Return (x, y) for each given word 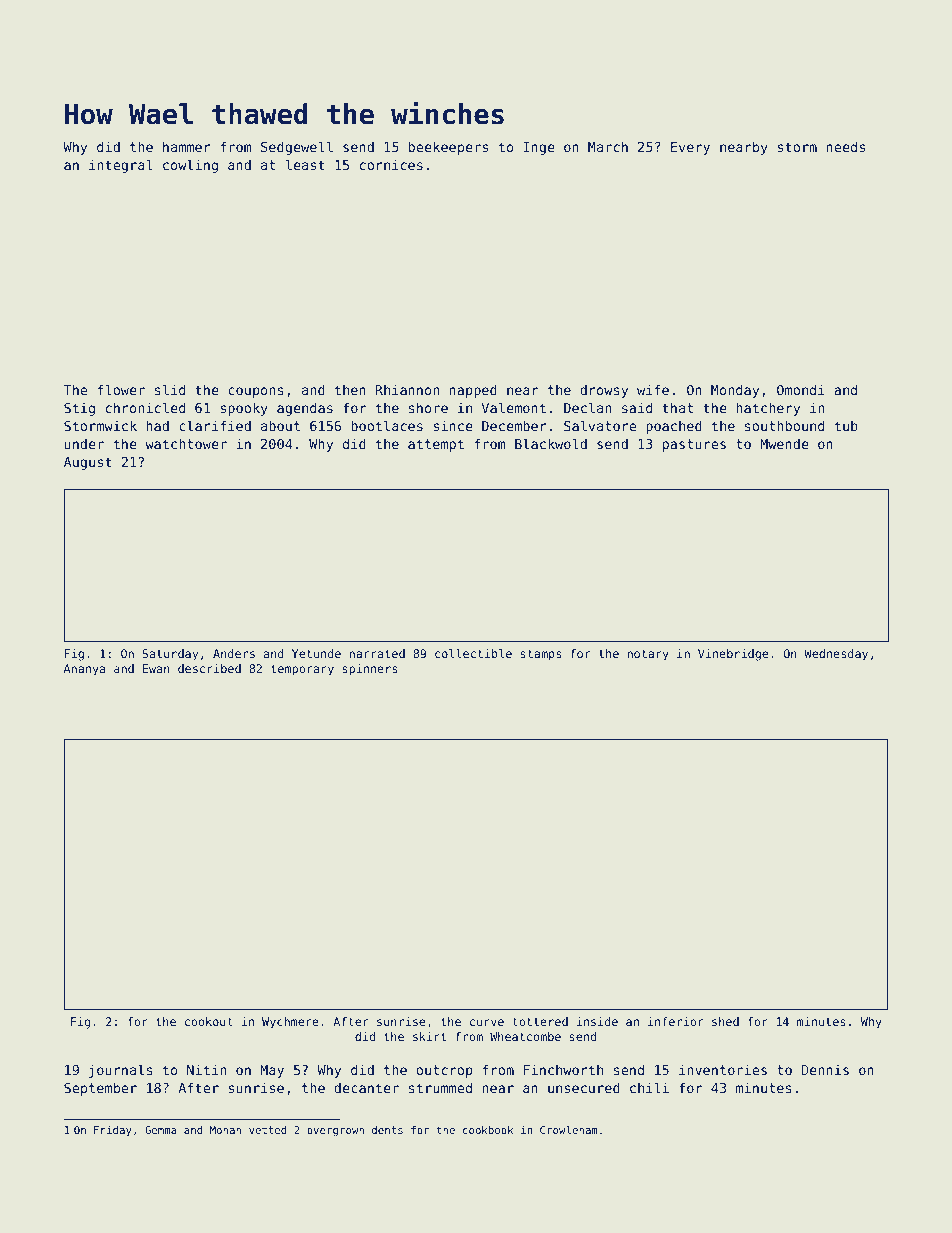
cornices (391, 164)
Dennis (825, 1070)
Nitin (206, 1069)
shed (725, 1021)
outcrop (444, 1071)
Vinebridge (733, 655)
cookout (209, 1021)
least (305, 164)
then (350, 389)
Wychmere (290, 1023)
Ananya (84, 670)
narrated (377, 653)
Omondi (801, 389)
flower (121, 389)
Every (690, 148)
